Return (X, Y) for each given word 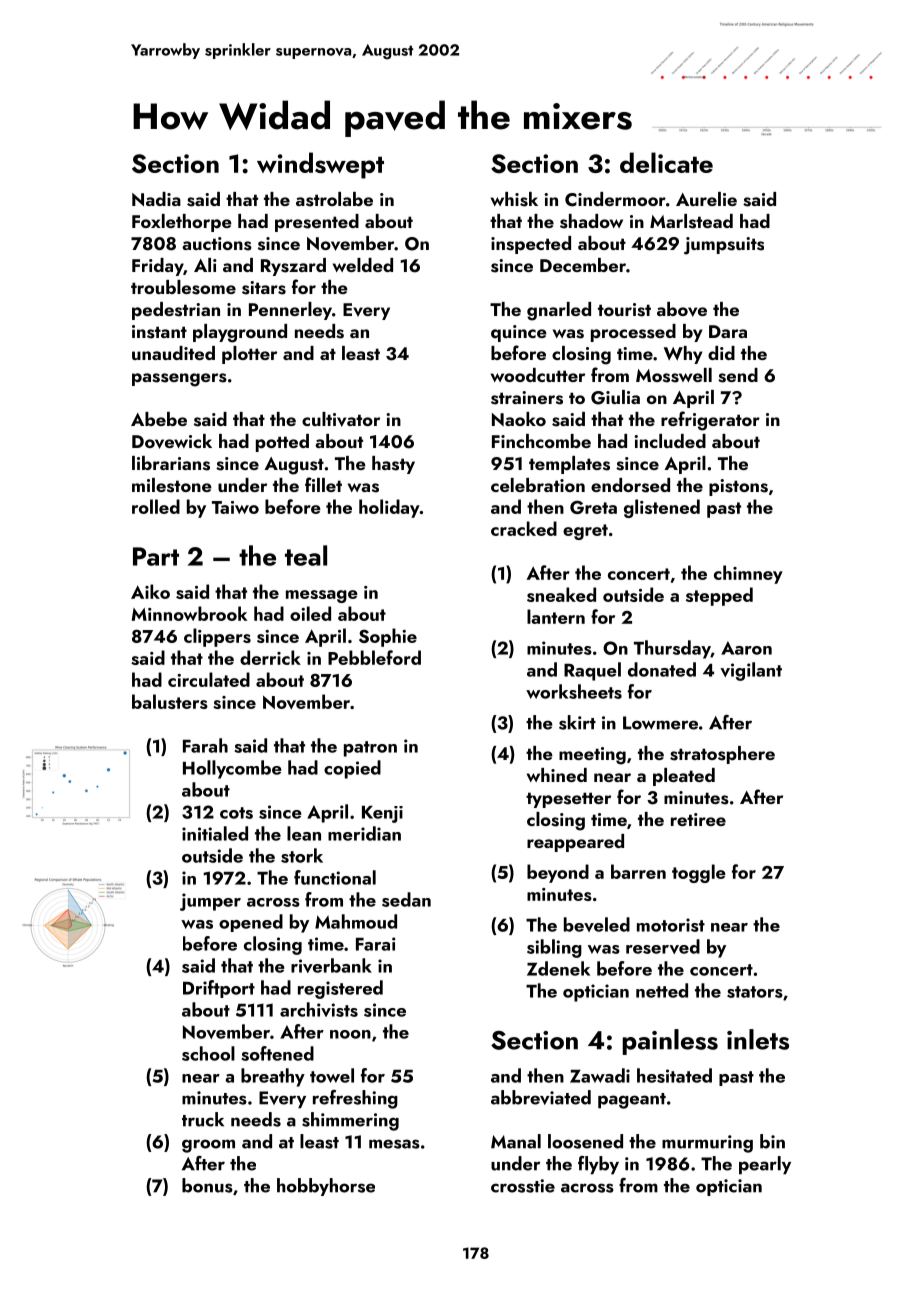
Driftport (219, 989)
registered (340, 989)
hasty (393, 465)
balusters (170, 701)
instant (159, 332)
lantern (556, 616)
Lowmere (660, 723)
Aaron (746, 648)
